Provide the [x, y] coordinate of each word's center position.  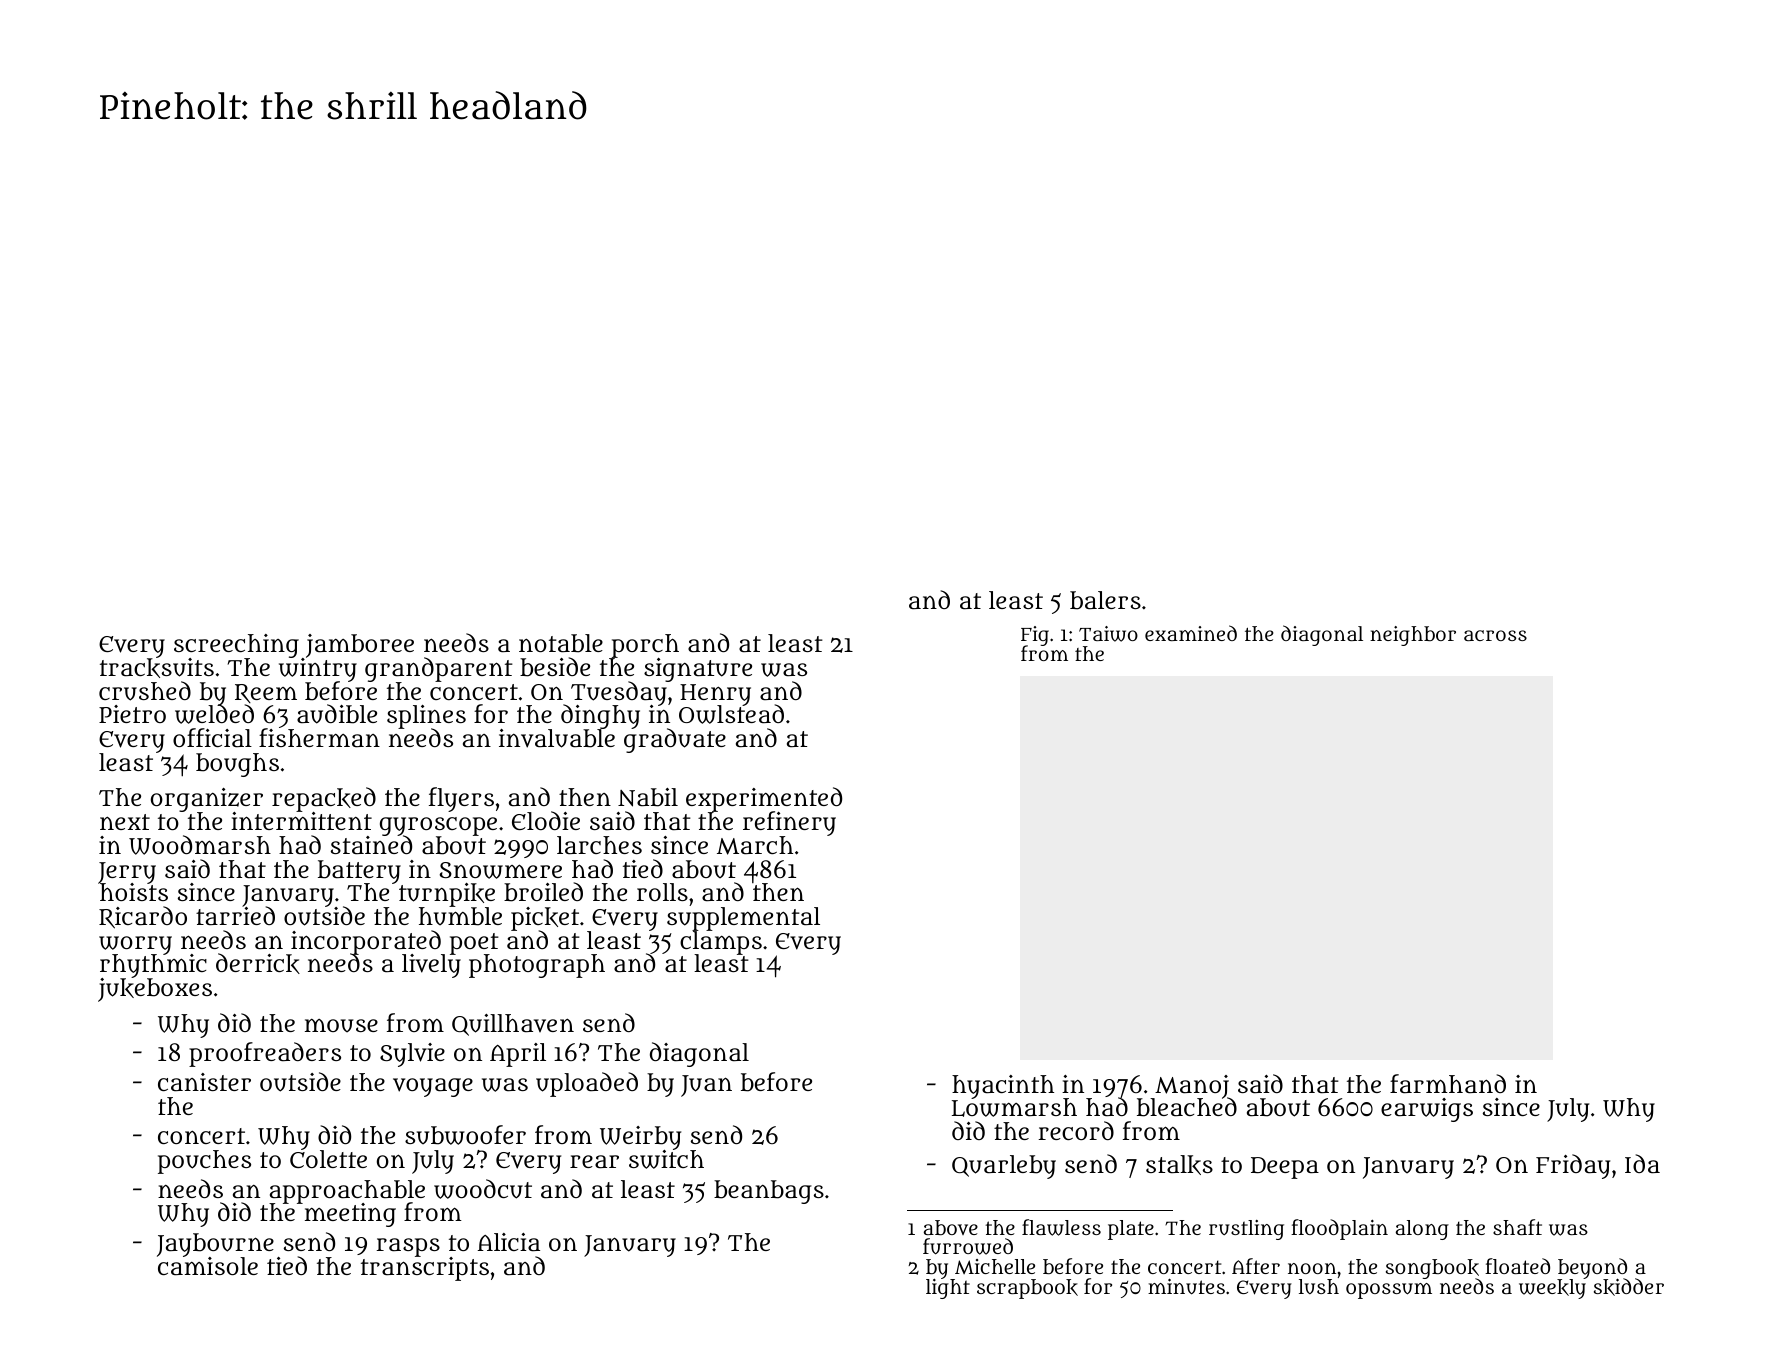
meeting [350, 1215]
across [1495, 635]
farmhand [1448, 1084]
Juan [706, 1086]
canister [204, 1082]
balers [1105, 600]
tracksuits [157, 668]
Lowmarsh [1014, 1108]
